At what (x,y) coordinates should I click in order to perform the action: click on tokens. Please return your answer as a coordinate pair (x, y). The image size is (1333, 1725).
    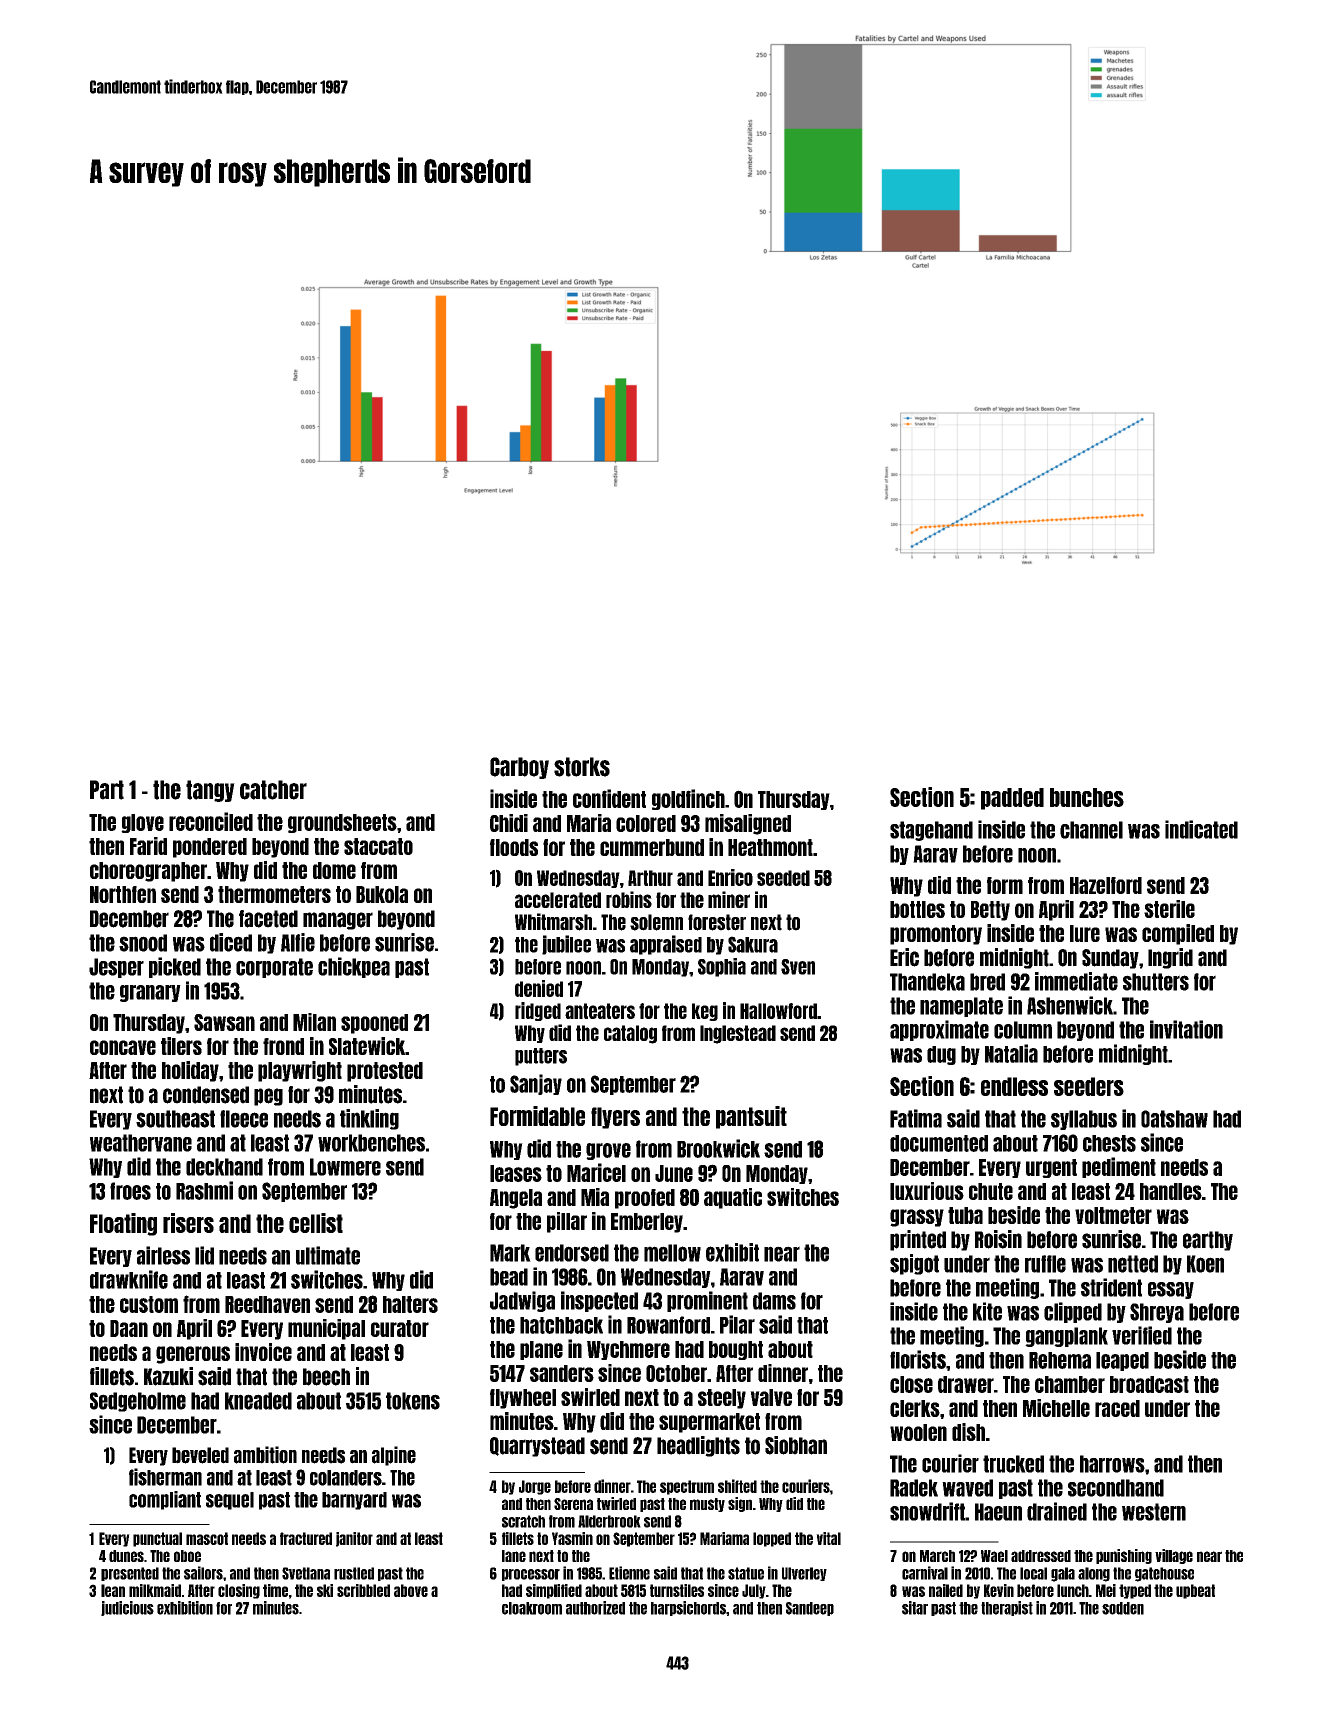
    Looking at the image, I should click on (413, 1401).
